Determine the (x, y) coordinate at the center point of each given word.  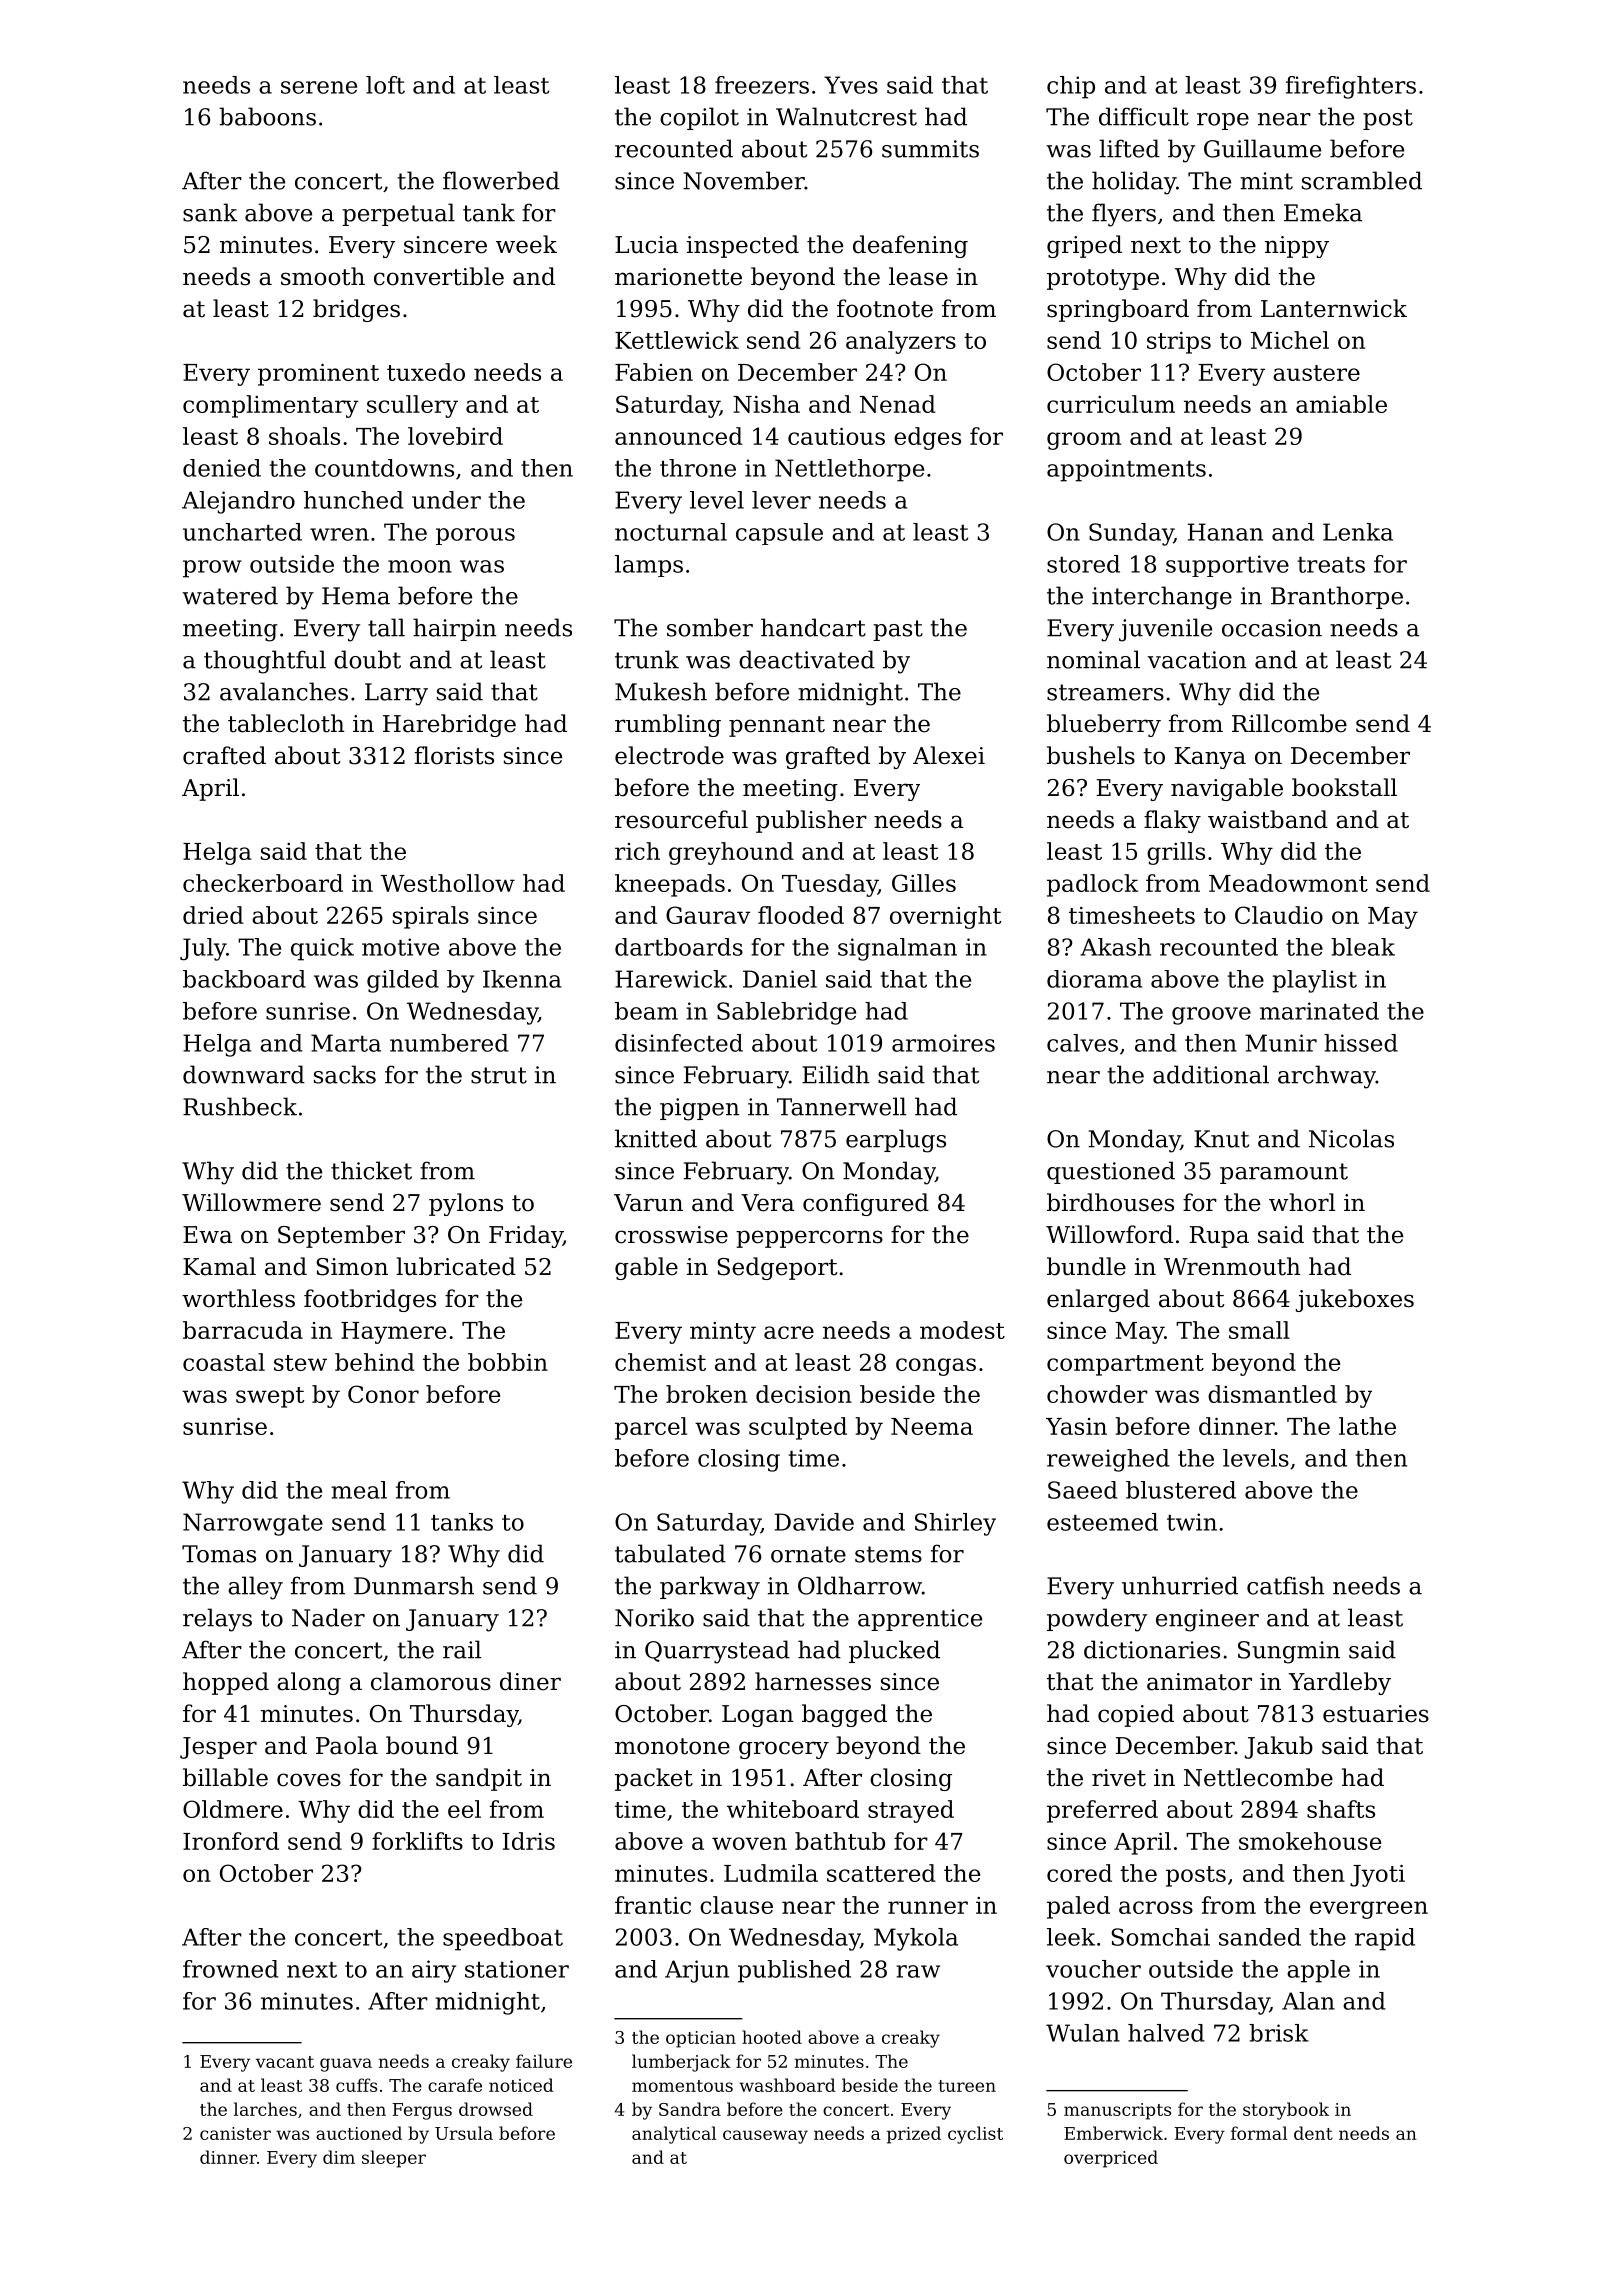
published (794, 1971)
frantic (653, 1905)
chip (1071, 87)
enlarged (1098, 1300)
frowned (231, 1969)
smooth (323, 276)
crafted (224, 755)
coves (309, 1780)
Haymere (393, 1333)
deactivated (807, 659)
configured (866, 1204)
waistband (1268, 819)
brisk (1279, 2033)
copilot (699, 118)
